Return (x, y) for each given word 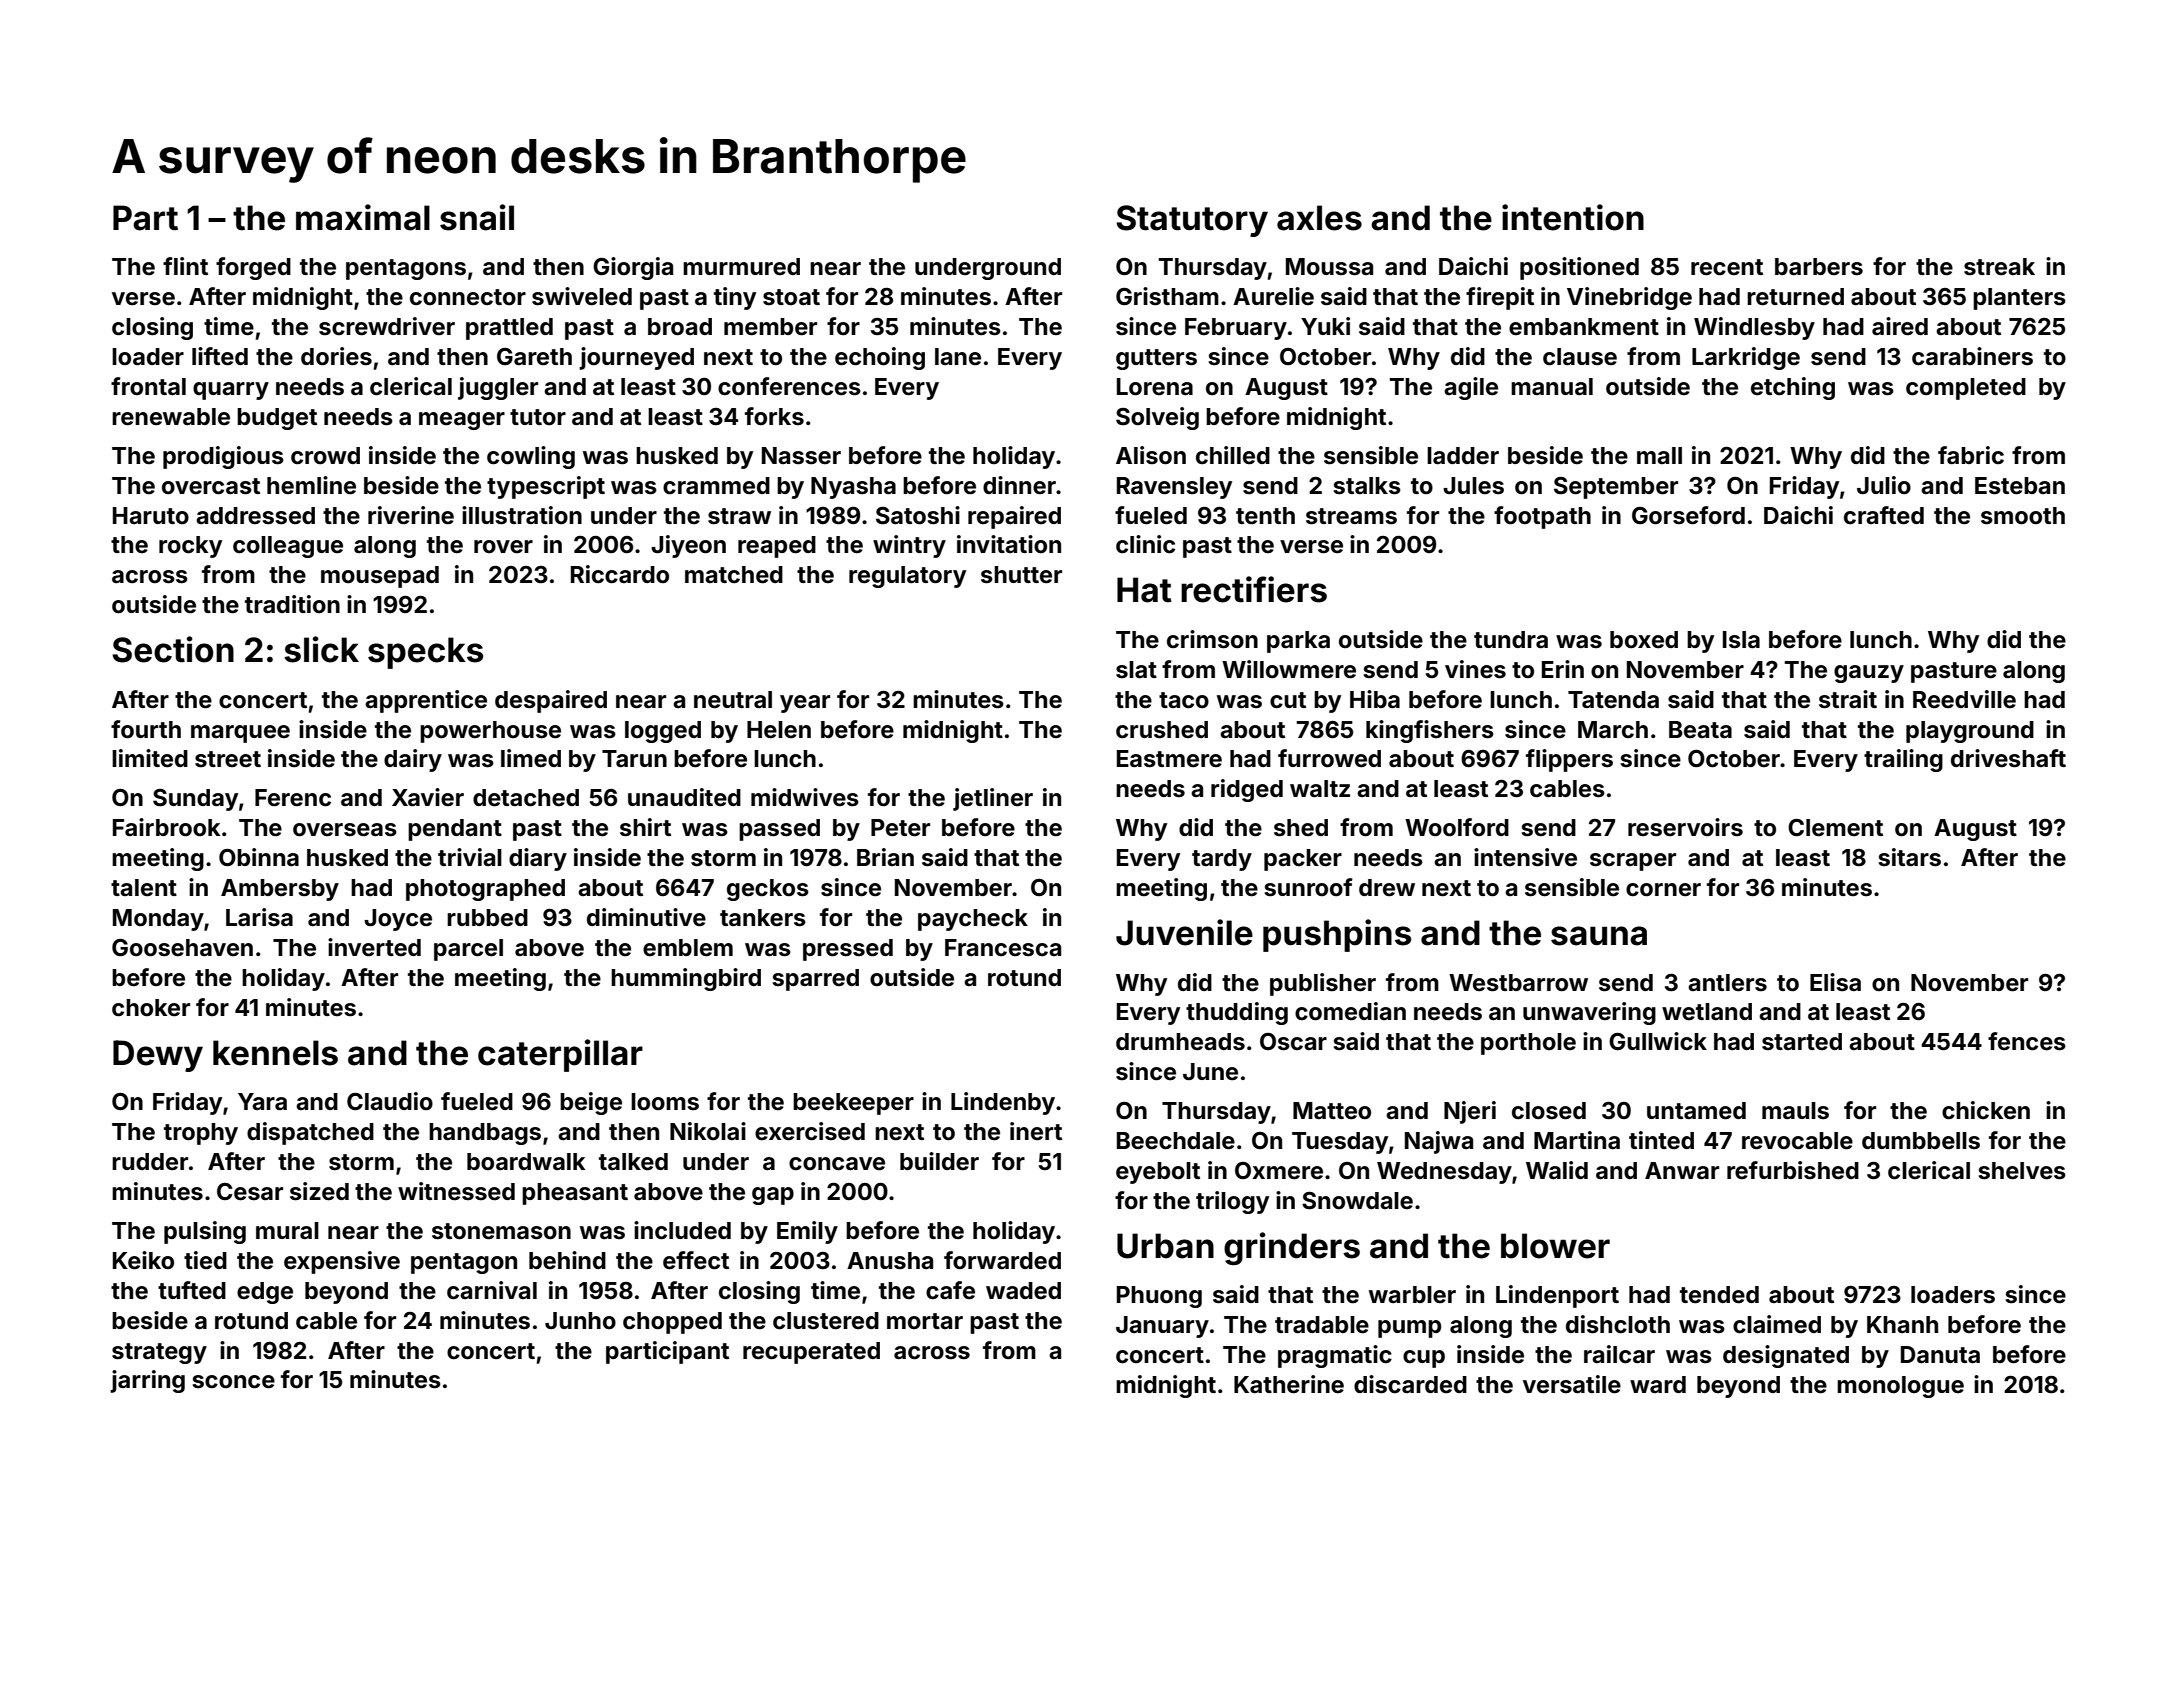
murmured (741, 267)
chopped (672, 1323)
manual (1552, 387)
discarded (1410, 1384)
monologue (1900, 1387)
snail (477, 217)
